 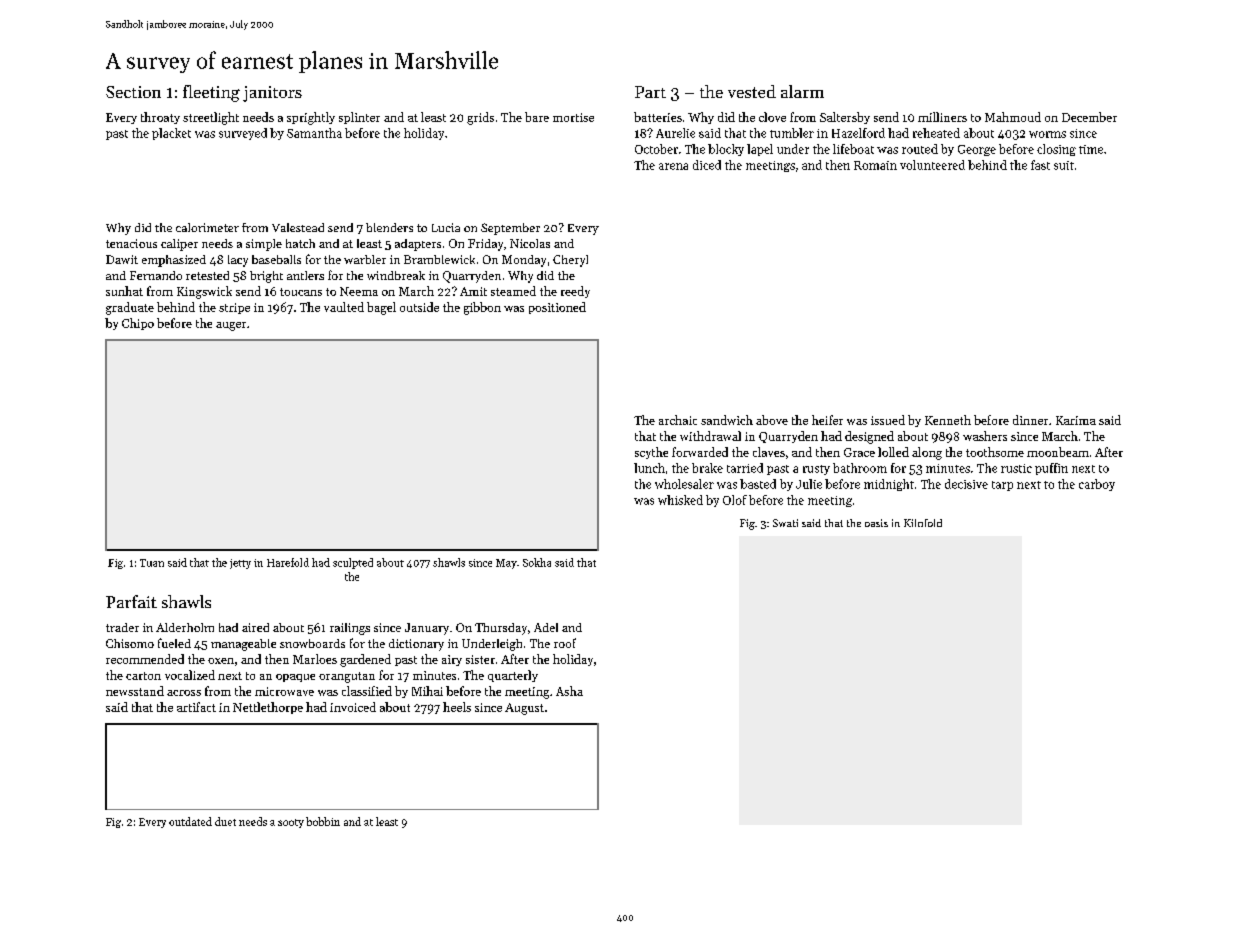 I want to click on Romain, so click(x=875, y=165).
